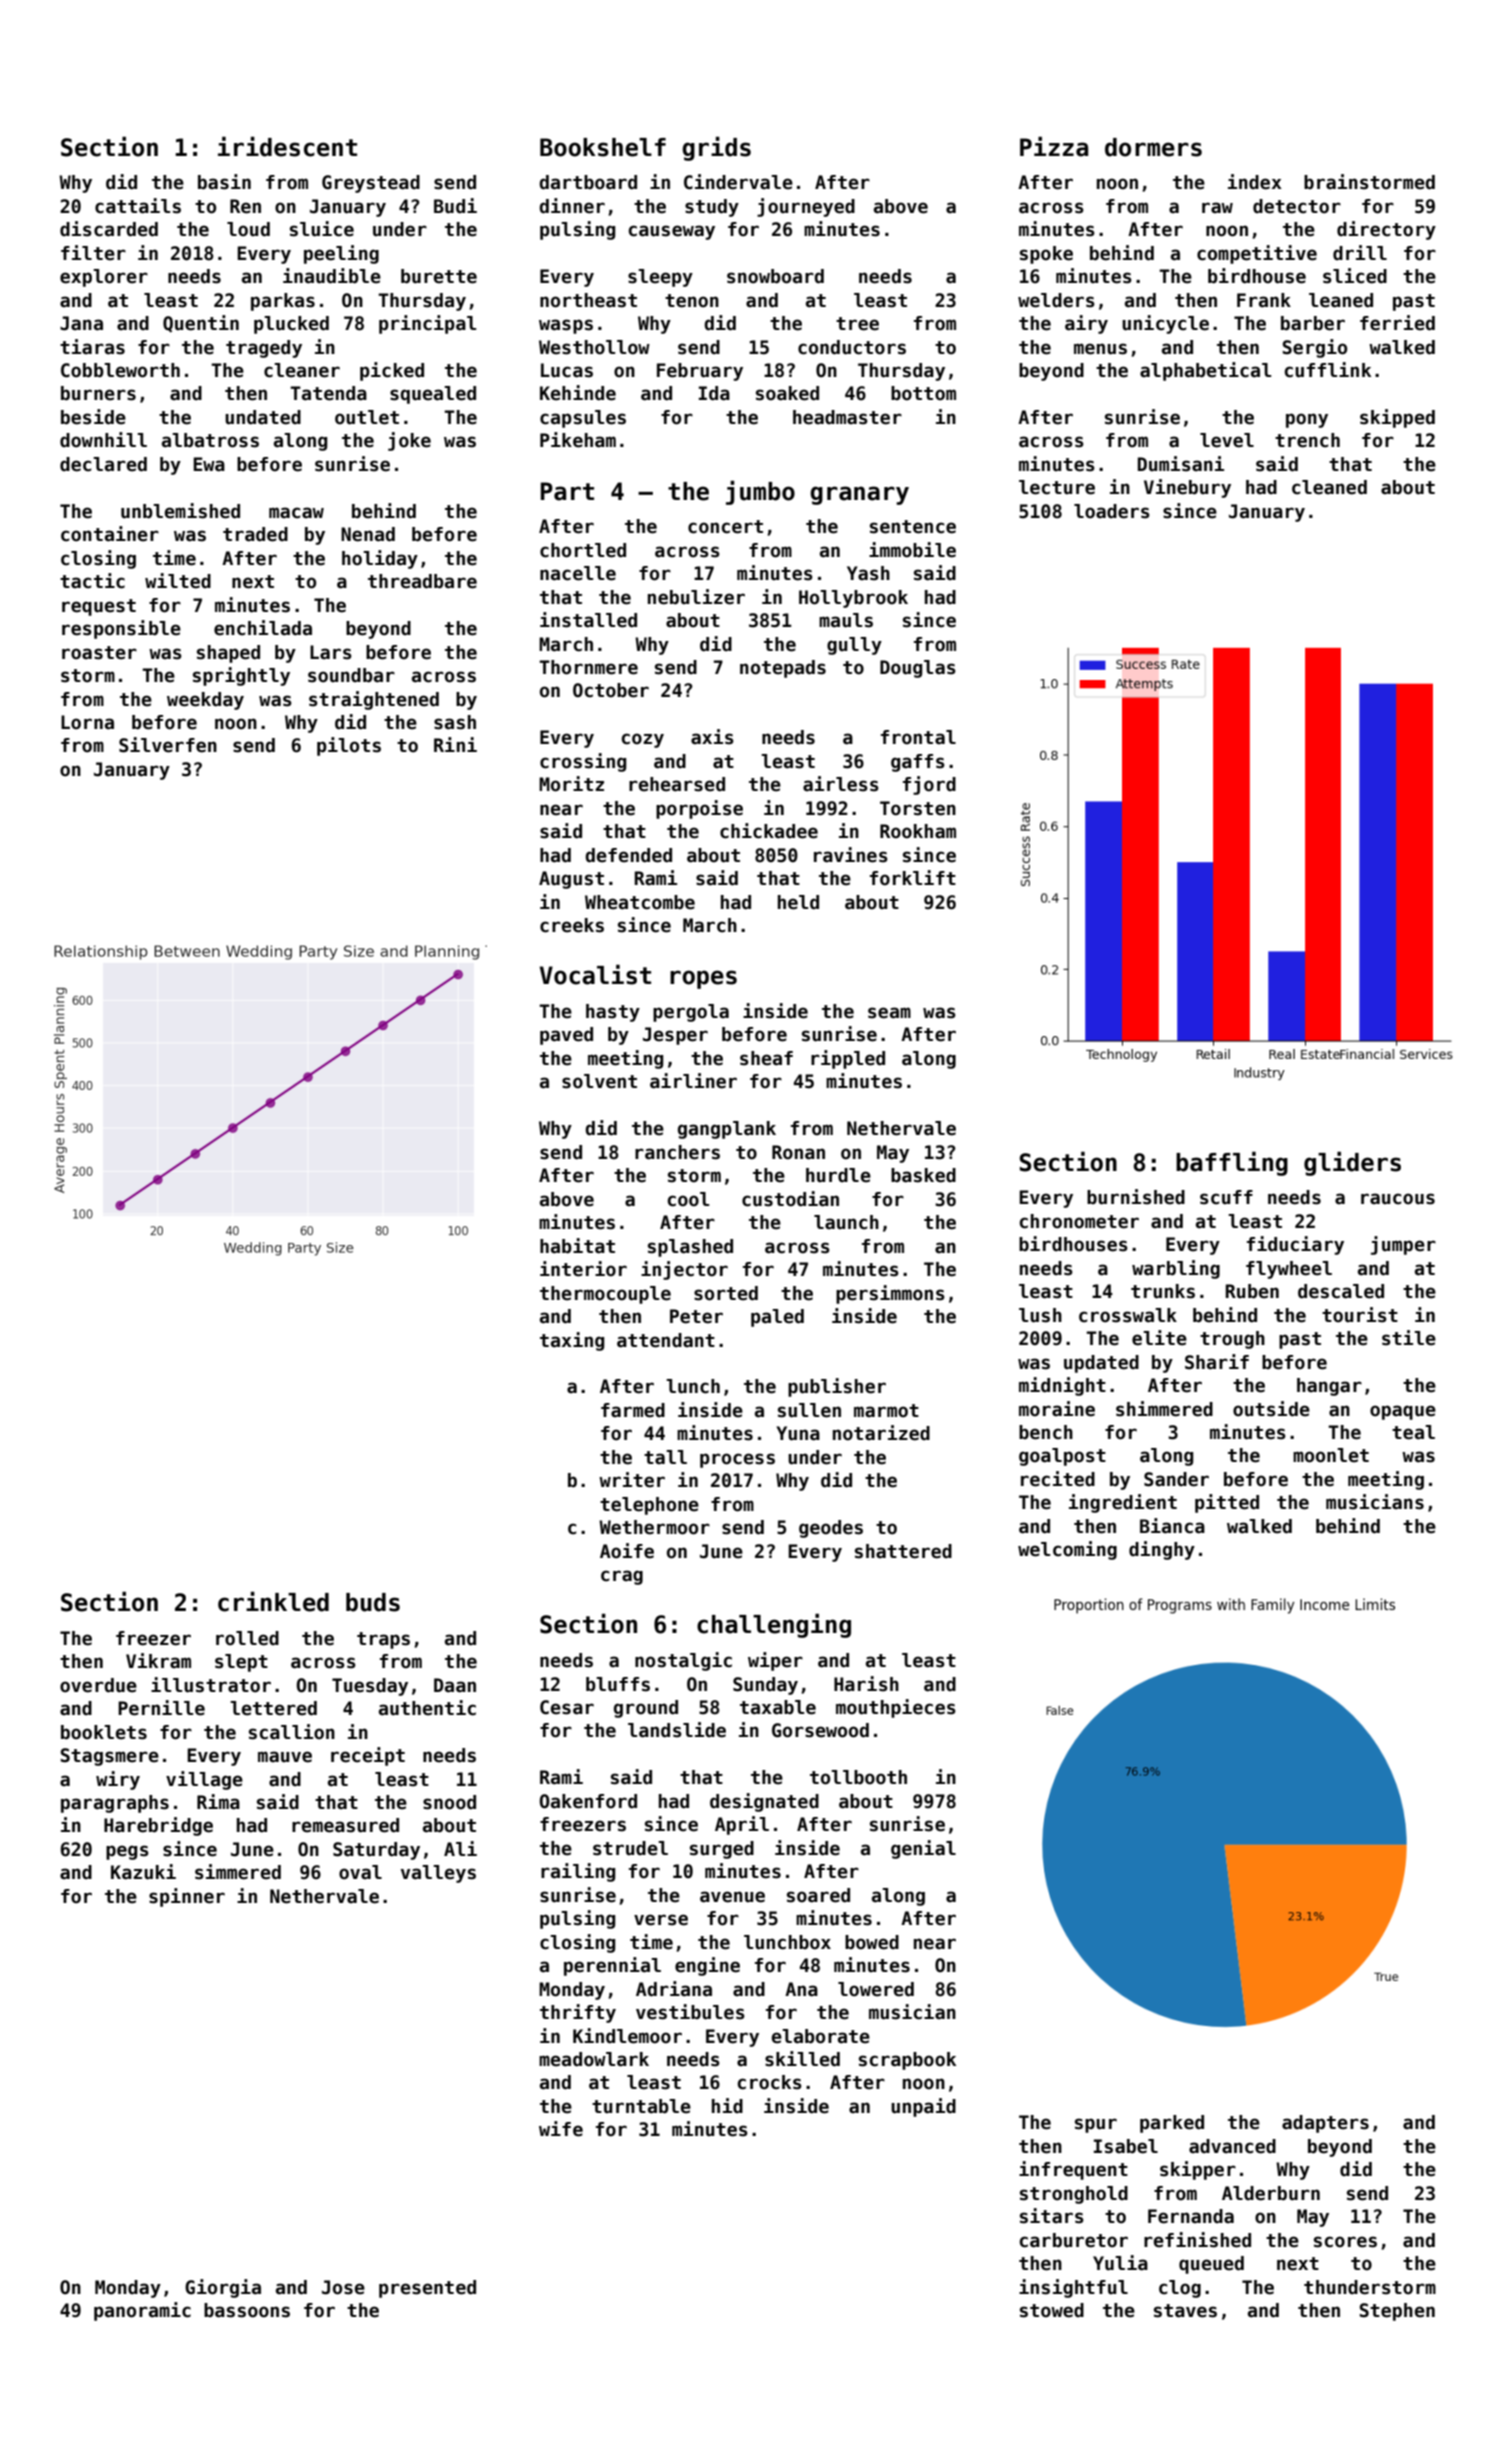 The image size is (1496, 2464). I want to click on crinkled, so click(273, 1601).
